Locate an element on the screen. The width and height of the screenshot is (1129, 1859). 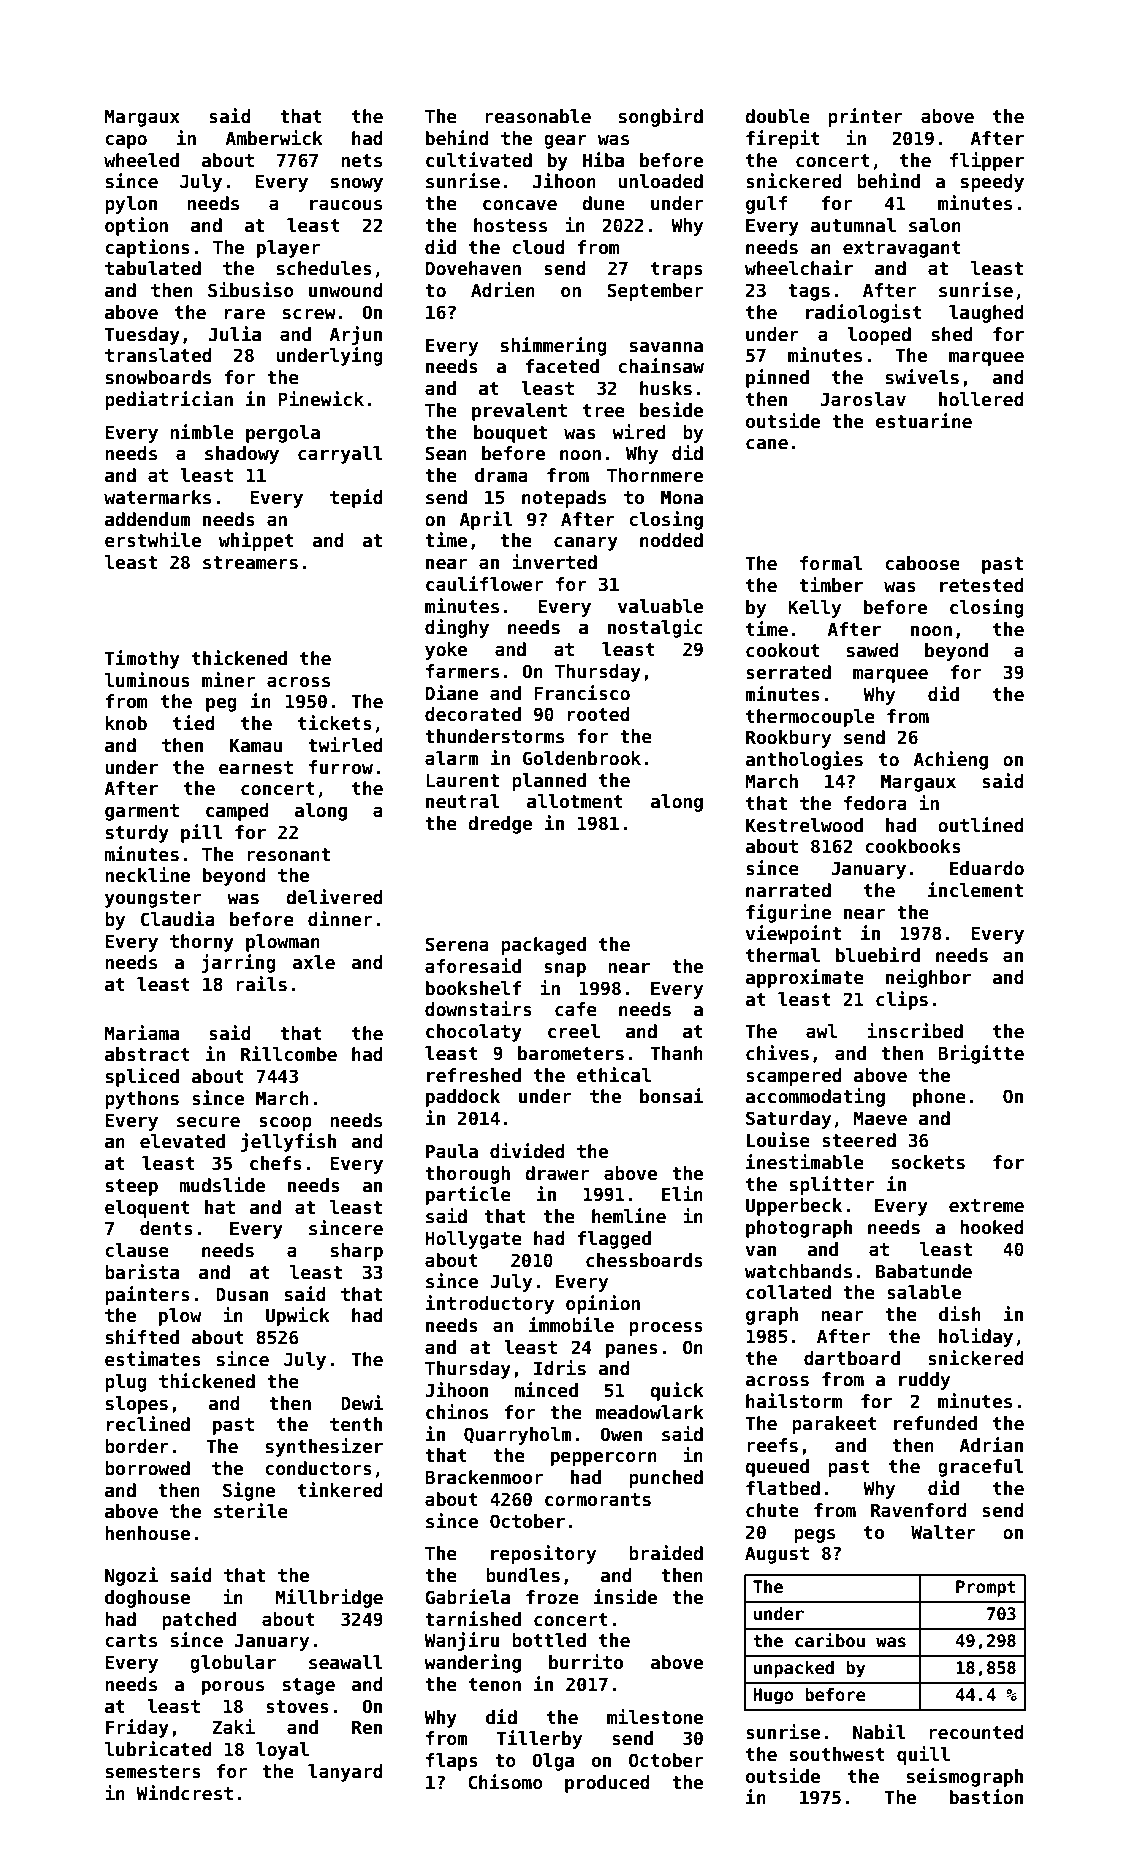
bluebird is located at coordinates (878, 955).
